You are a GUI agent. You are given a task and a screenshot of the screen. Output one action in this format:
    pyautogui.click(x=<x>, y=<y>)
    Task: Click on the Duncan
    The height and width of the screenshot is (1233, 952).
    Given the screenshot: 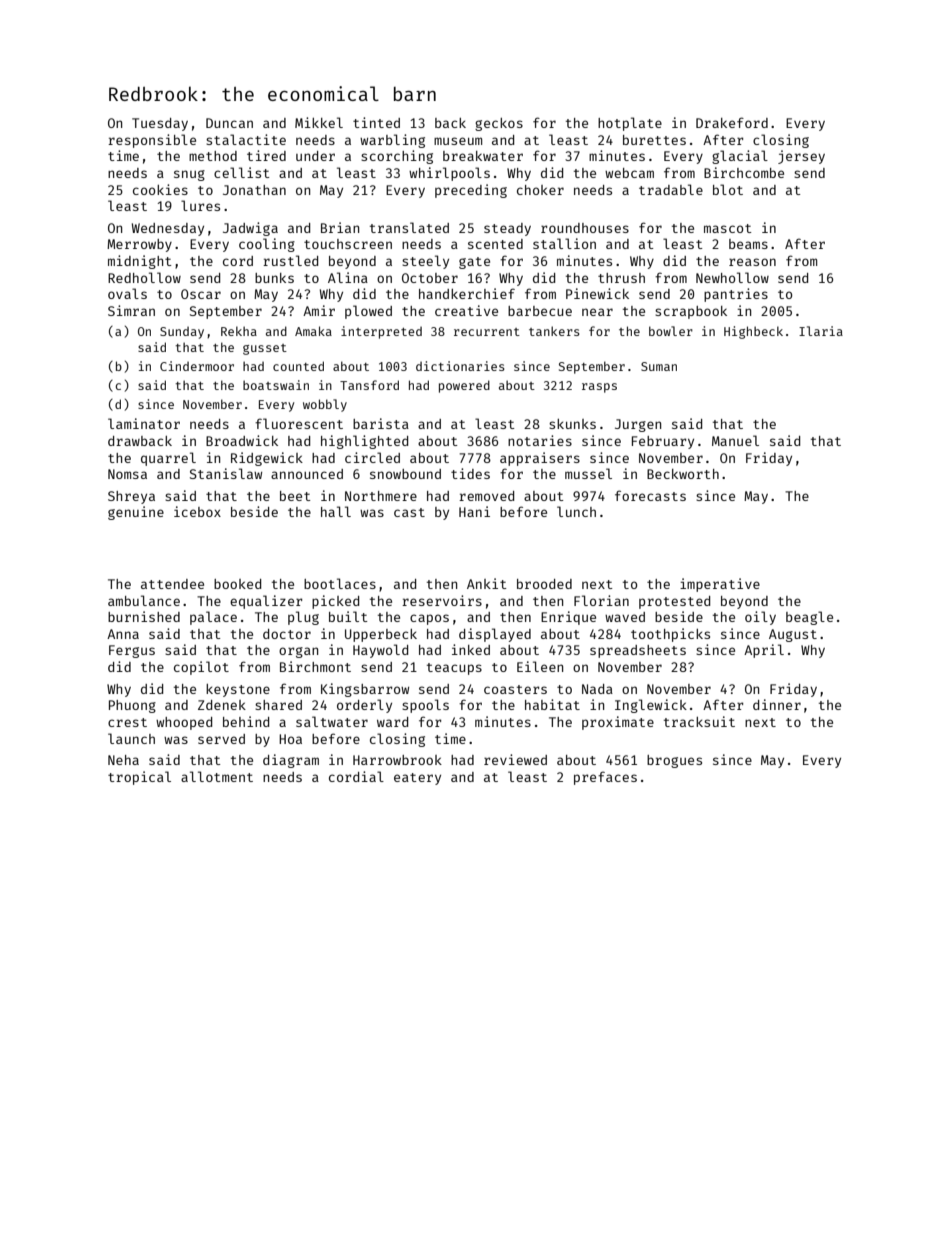 What is the action you would take?
    pyautogui.click(x=229, y=123)
